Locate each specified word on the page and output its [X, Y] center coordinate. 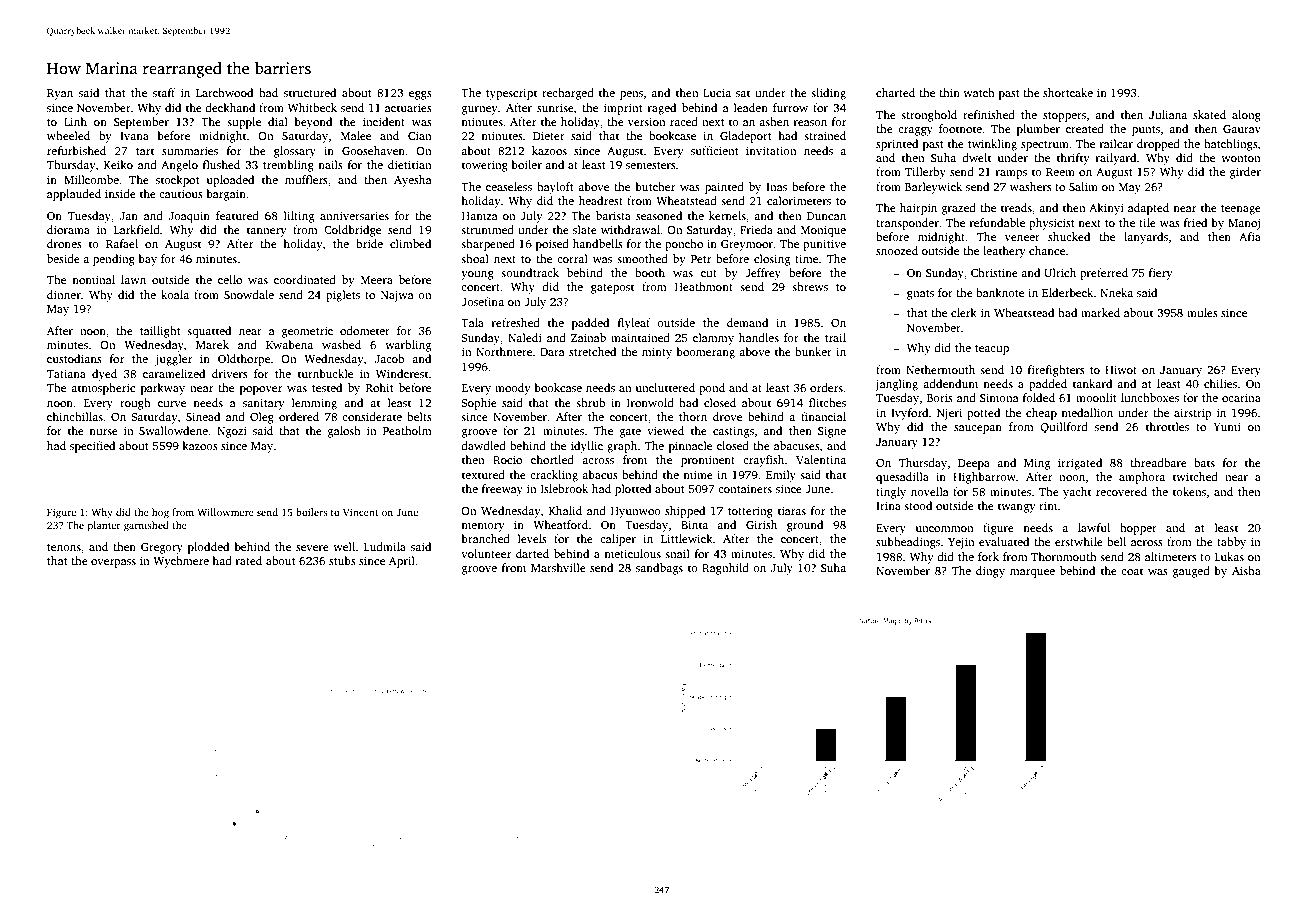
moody [513, 389]
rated [249, 560]
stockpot [178, 181]
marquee [1032, 573]
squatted [209, 332]
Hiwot [1121, 369]
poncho [684, 245]
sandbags [659, 569]
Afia [1250, 236]
